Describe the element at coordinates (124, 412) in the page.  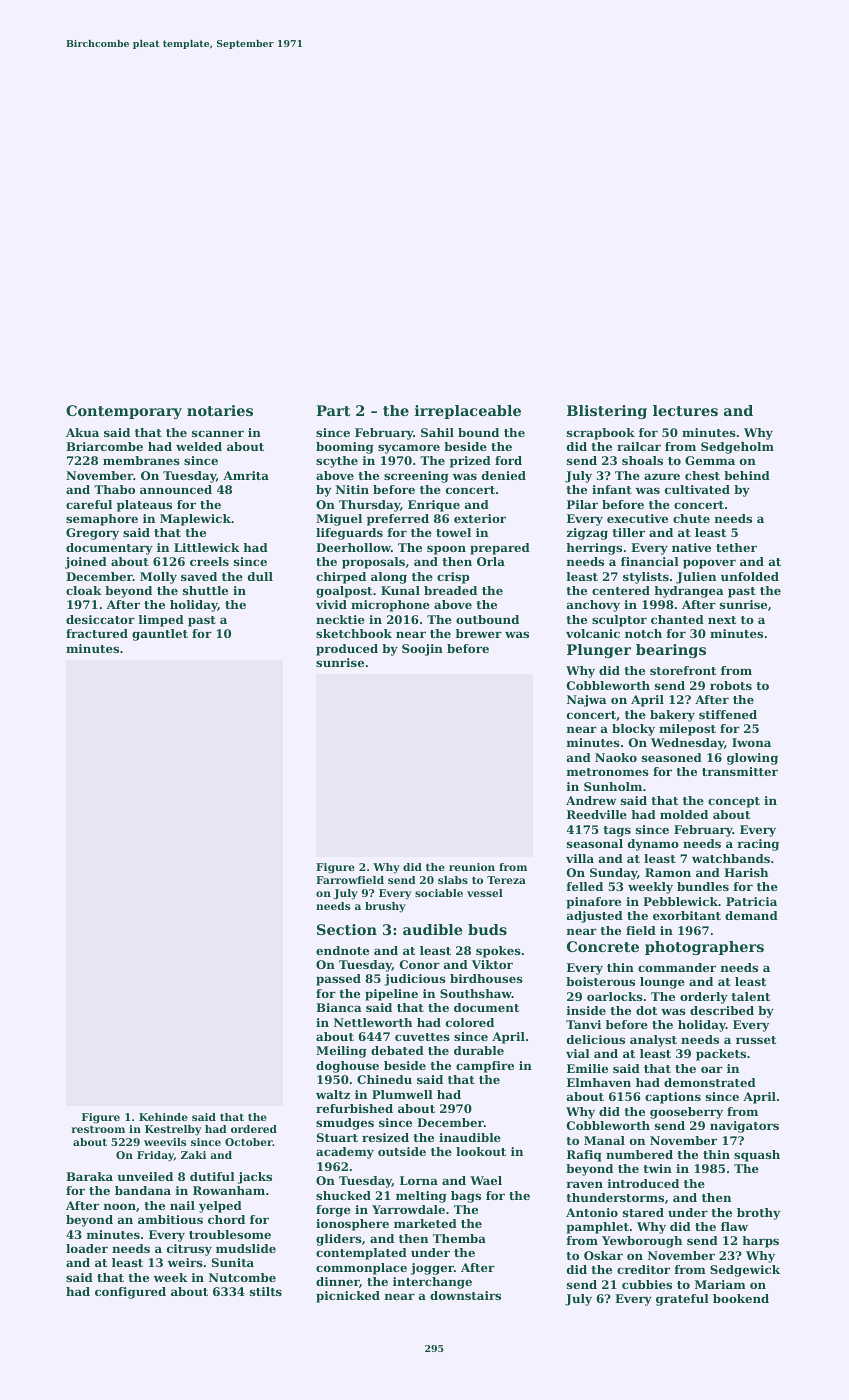
I see `Contemporary` at that location.
